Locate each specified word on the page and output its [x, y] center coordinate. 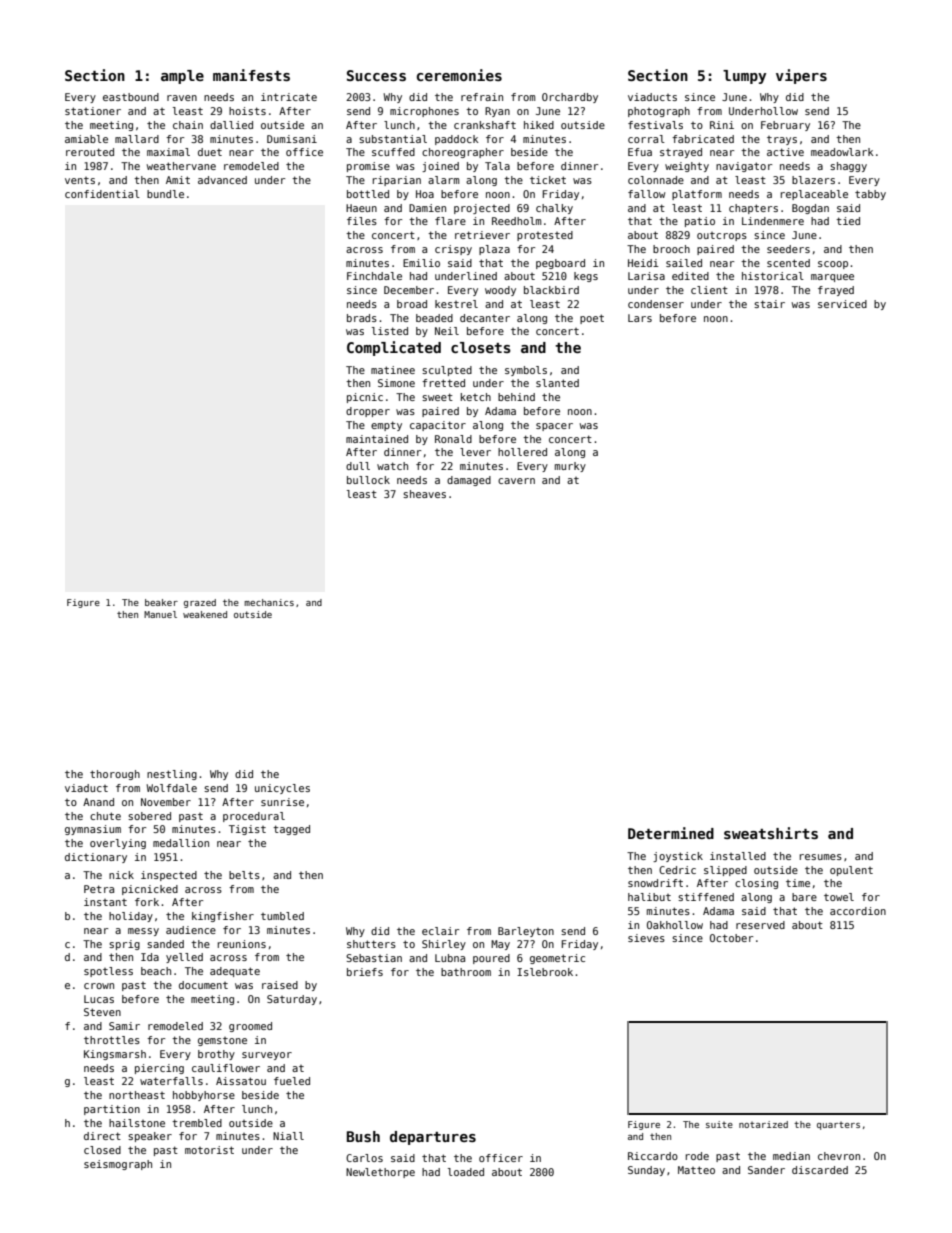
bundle [165, 194]
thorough [115, 775]
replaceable [814, 195]
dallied [231, 125]
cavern [516, 481]
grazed [200, 603]
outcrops [722, 236]
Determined [671, 833]
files [362, 221]
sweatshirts [771, 833]
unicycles [282, 789]
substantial [393, 139]
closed [102, 1150]
